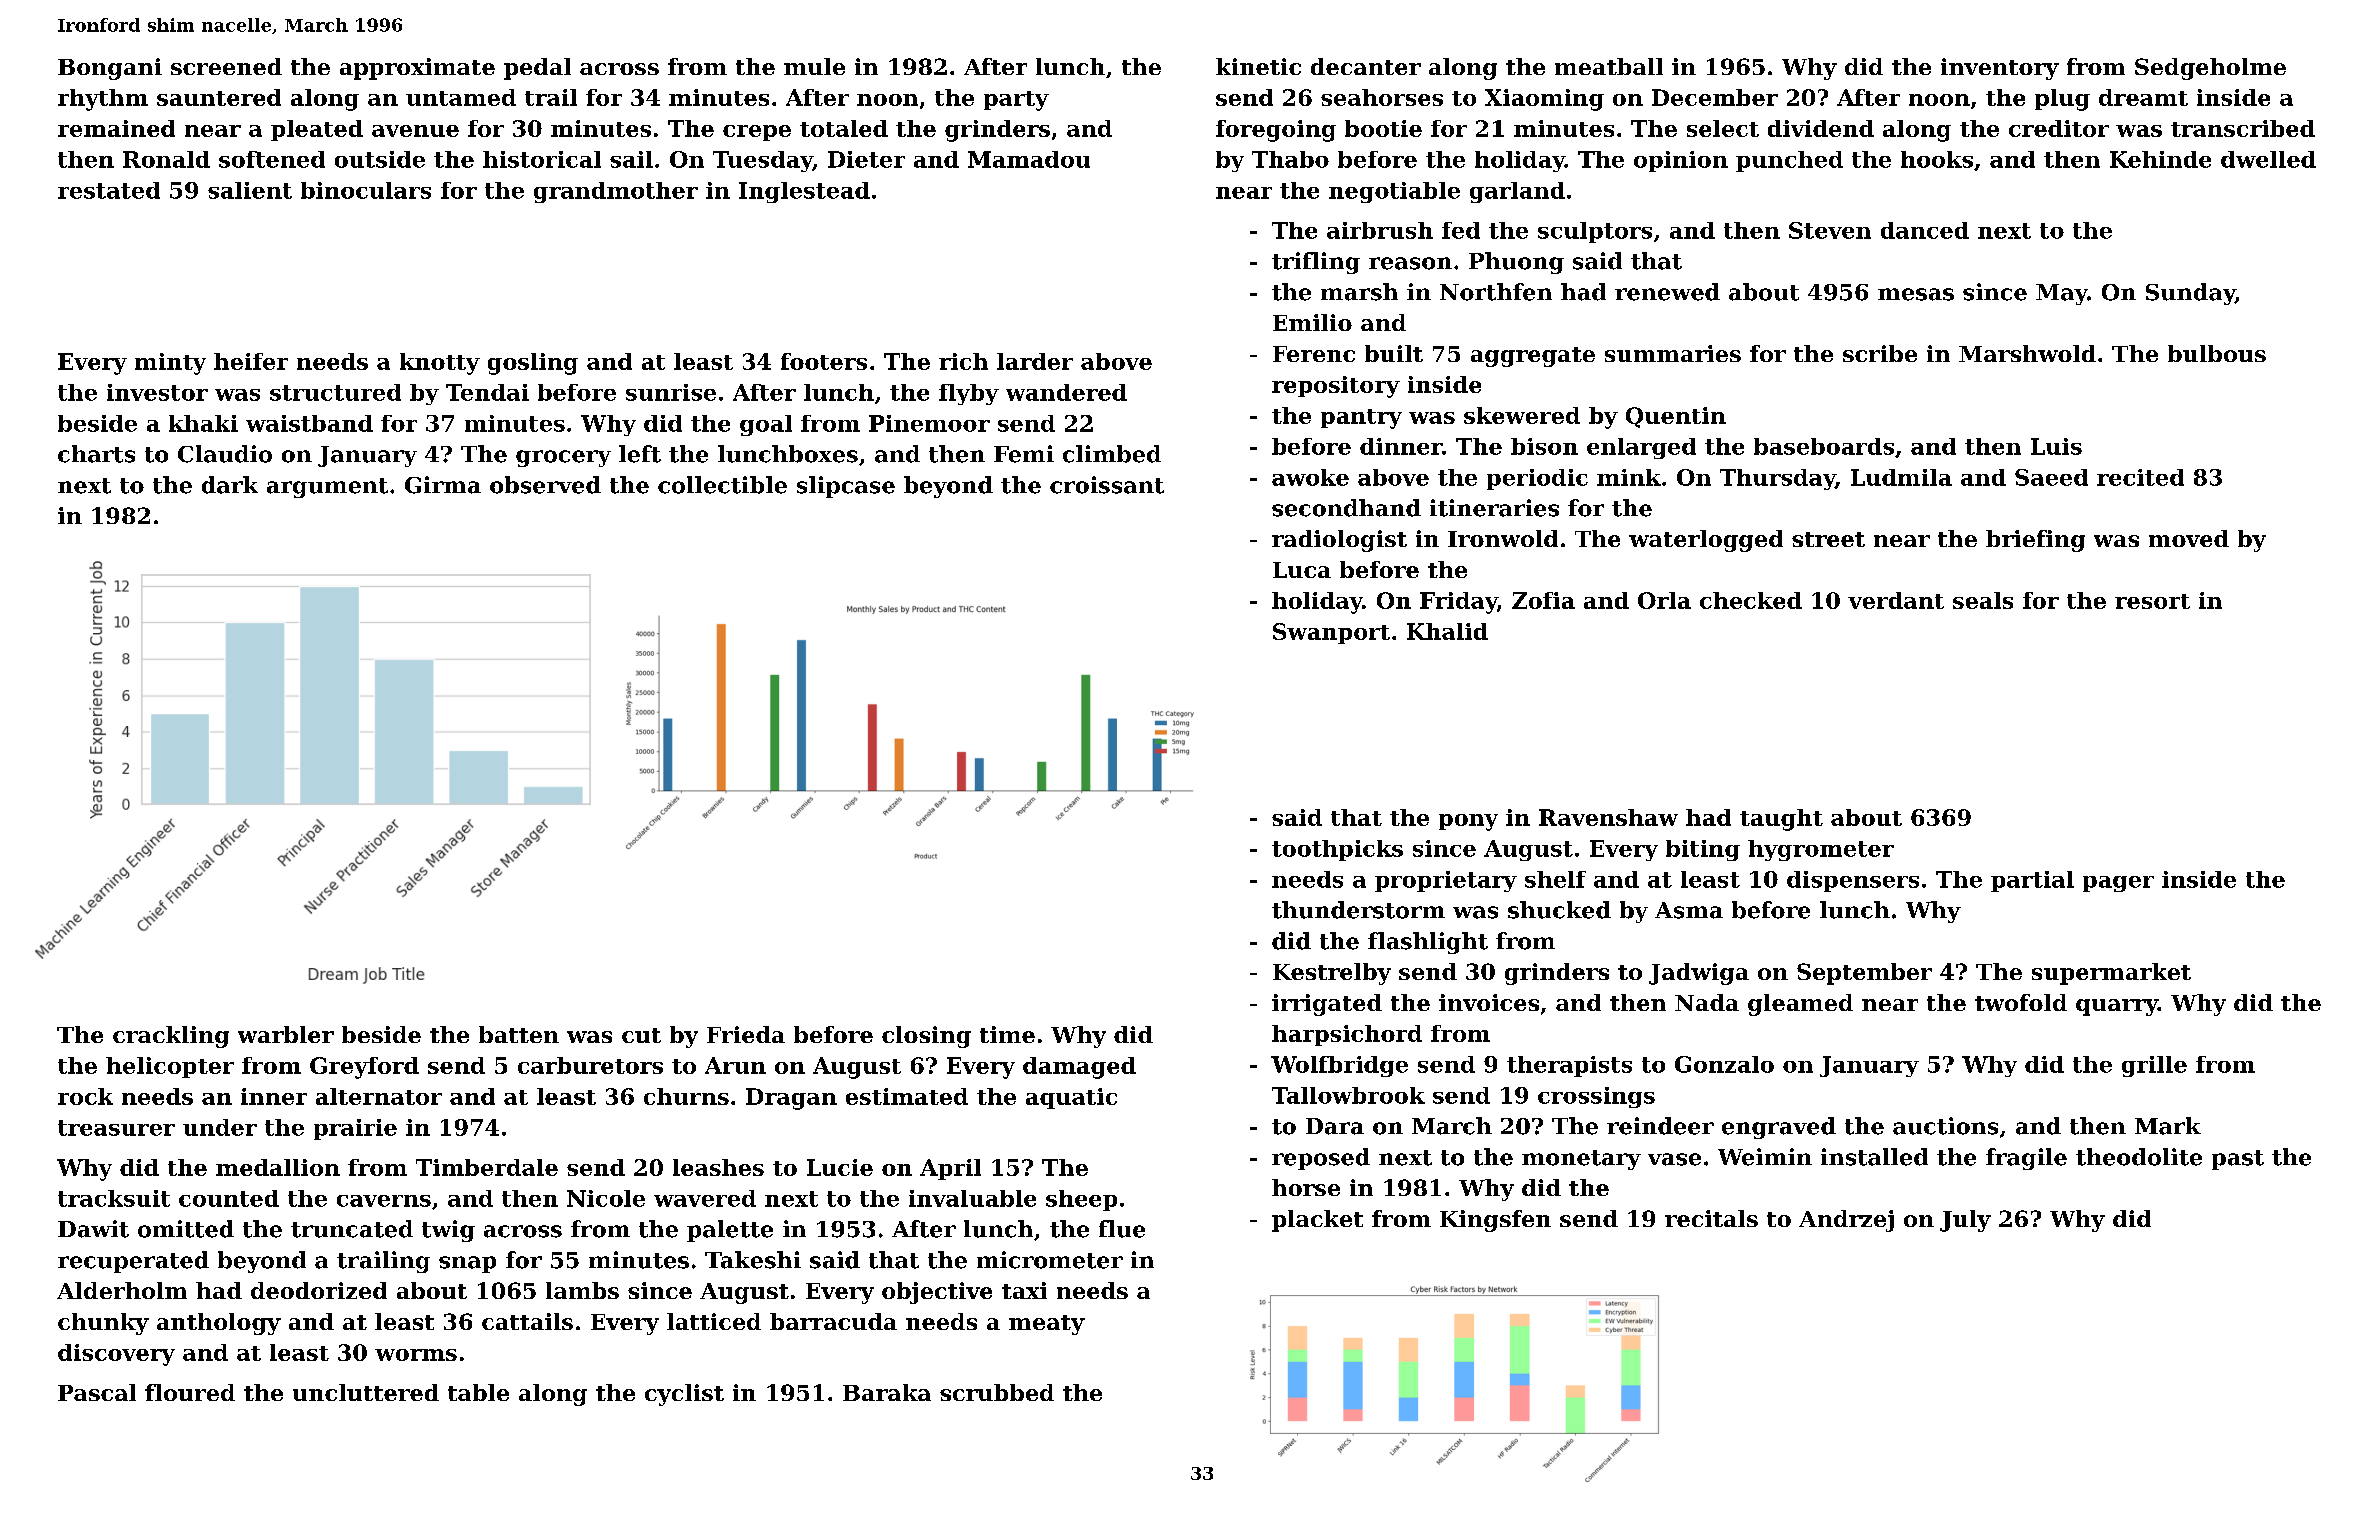  What do you see at coordinates (2118, 884) in the screenshot?
I see `pager` at bounding box center [2118, 884].
